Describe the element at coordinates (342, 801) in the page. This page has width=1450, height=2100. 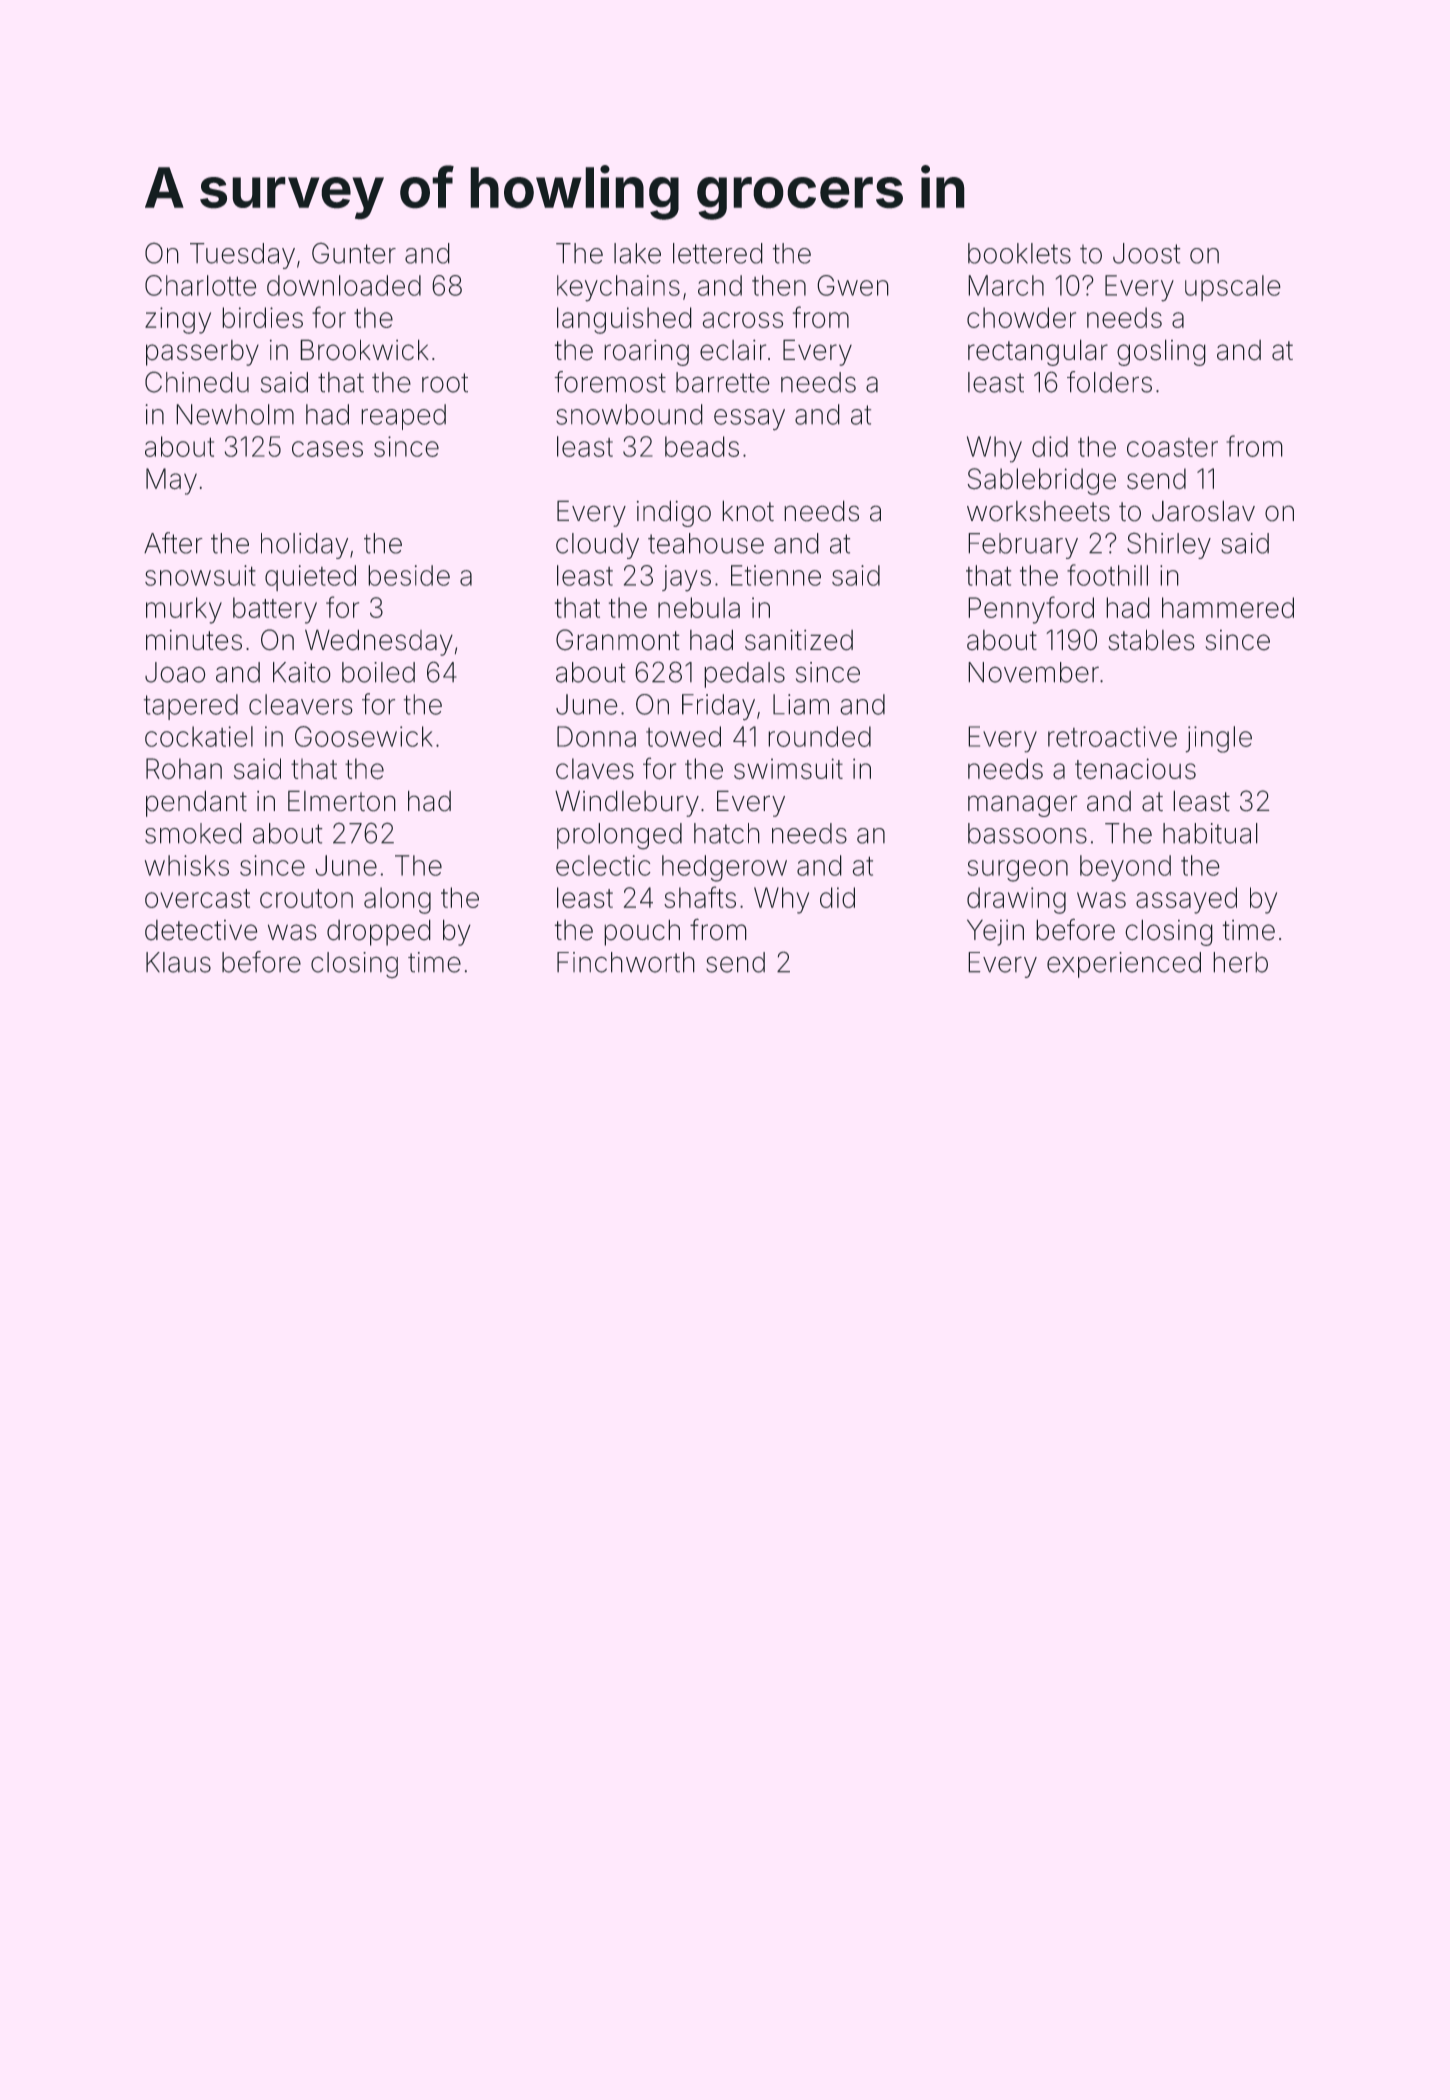
I see `Elmerton` at that location.
